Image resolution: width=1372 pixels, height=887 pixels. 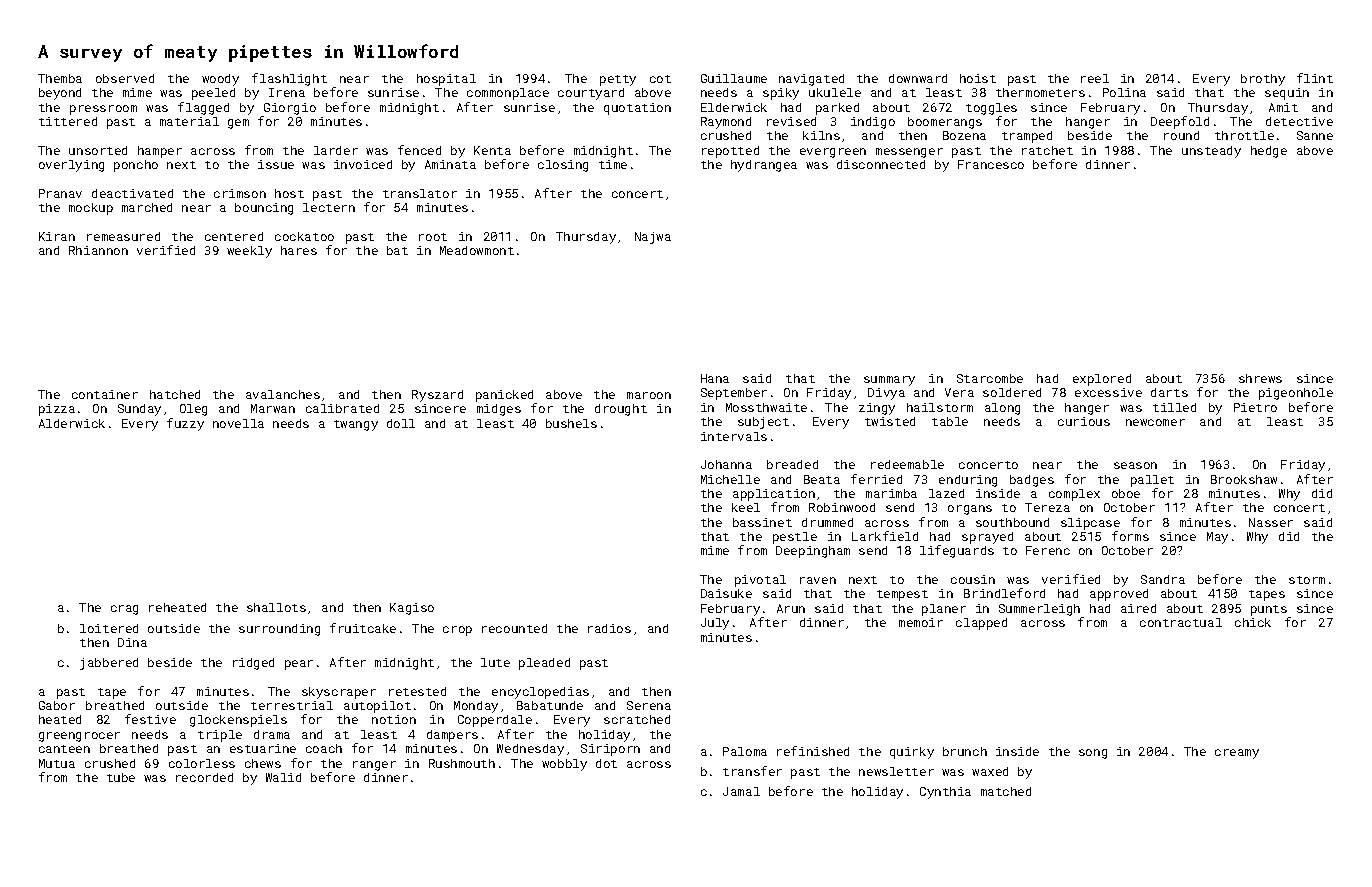 I want to click on kilns, so click(x=821, y=135).
